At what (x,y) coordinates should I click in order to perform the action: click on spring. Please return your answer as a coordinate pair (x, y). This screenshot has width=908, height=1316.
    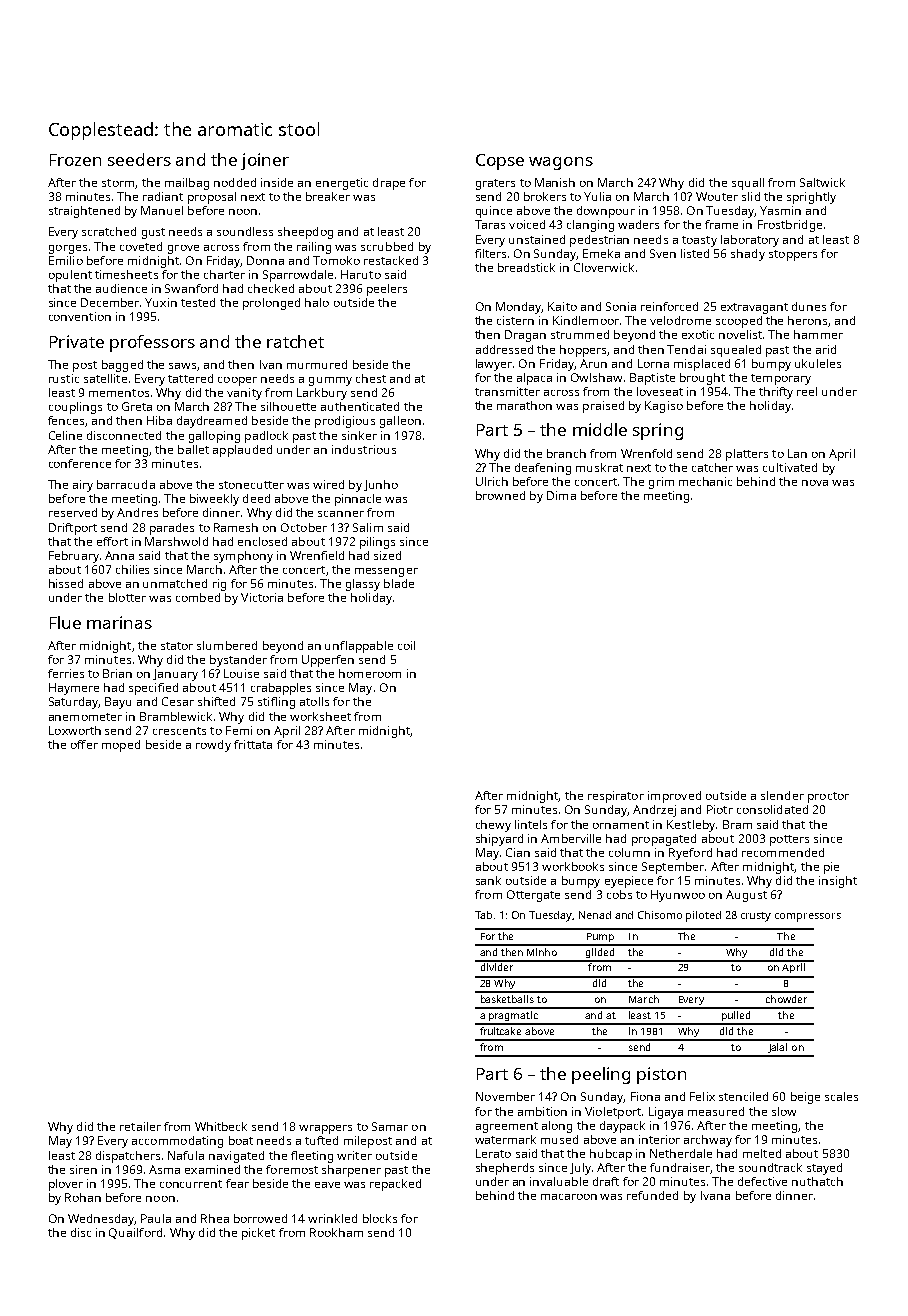
    Looking at the image, I should click on (658, 431).
